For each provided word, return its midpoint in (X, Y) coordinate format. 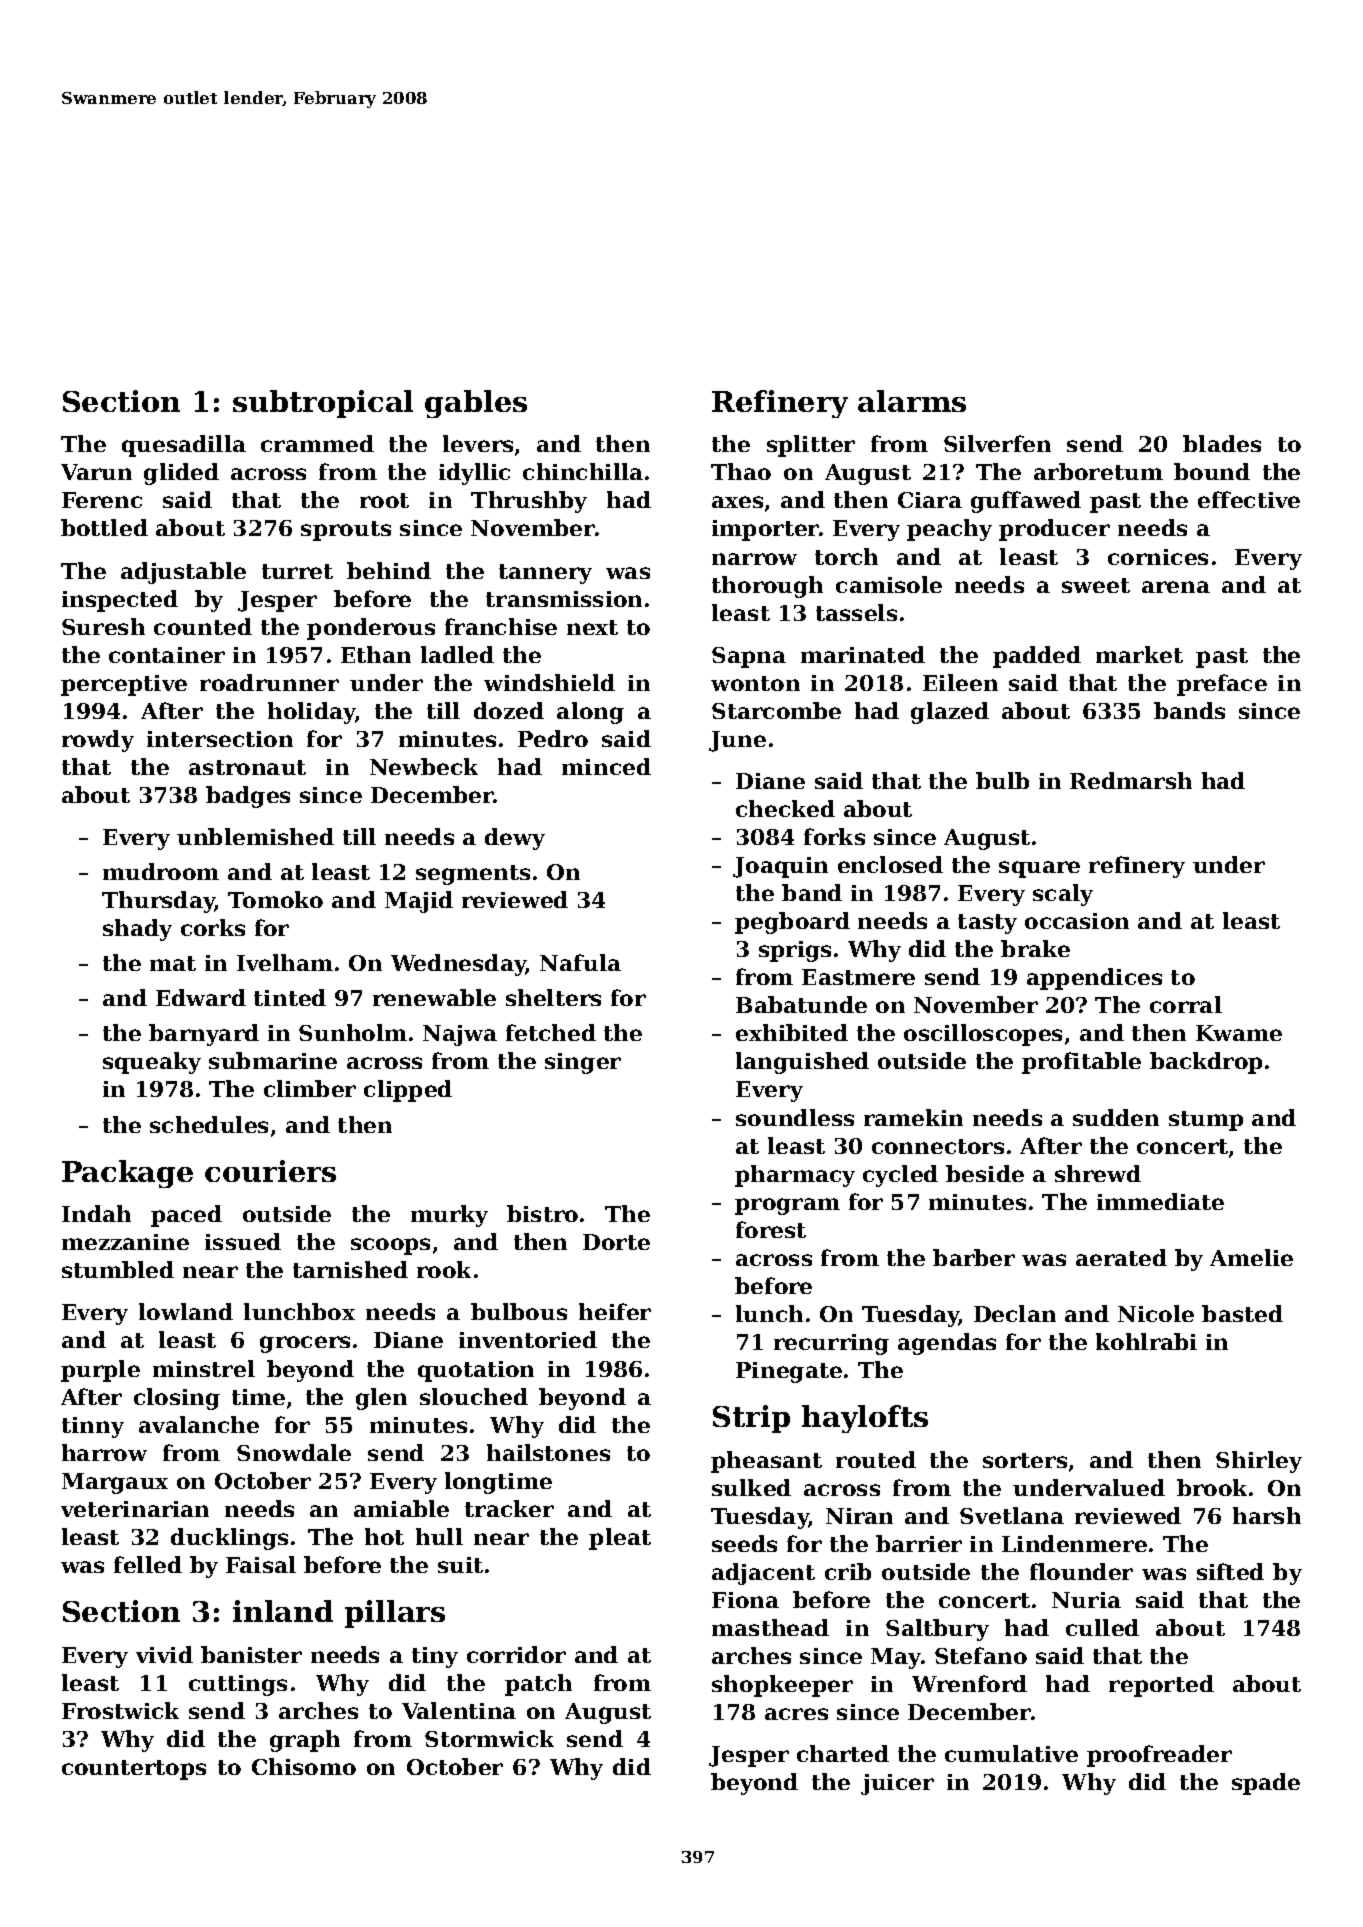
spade (1266, 1784)
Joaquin (780, 867)
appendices (1094, 979)
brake (1035, 948)
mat (173, 963)
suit (460, 1565)
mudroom (161, 871)
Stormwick (489, 1738)
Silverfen (997, 443)
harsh (1267, 1515)
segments (473, 875)
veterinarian (135, 1509)
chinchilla (583, 471)
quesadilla (184, 446)
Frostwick (120, 1710)
